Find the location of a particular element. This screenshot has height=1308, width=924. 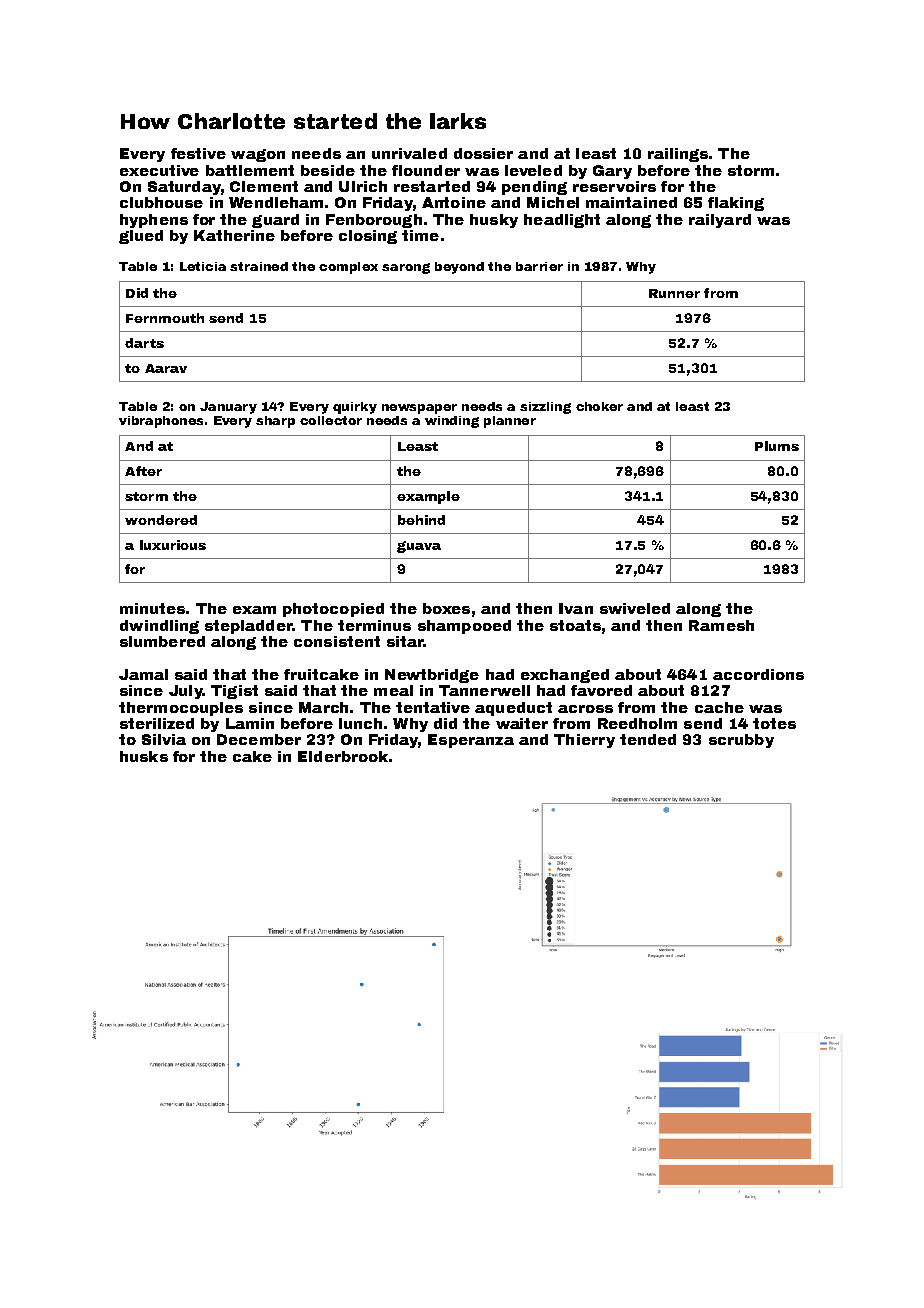

sharp is located at coordinates (275, 422).
